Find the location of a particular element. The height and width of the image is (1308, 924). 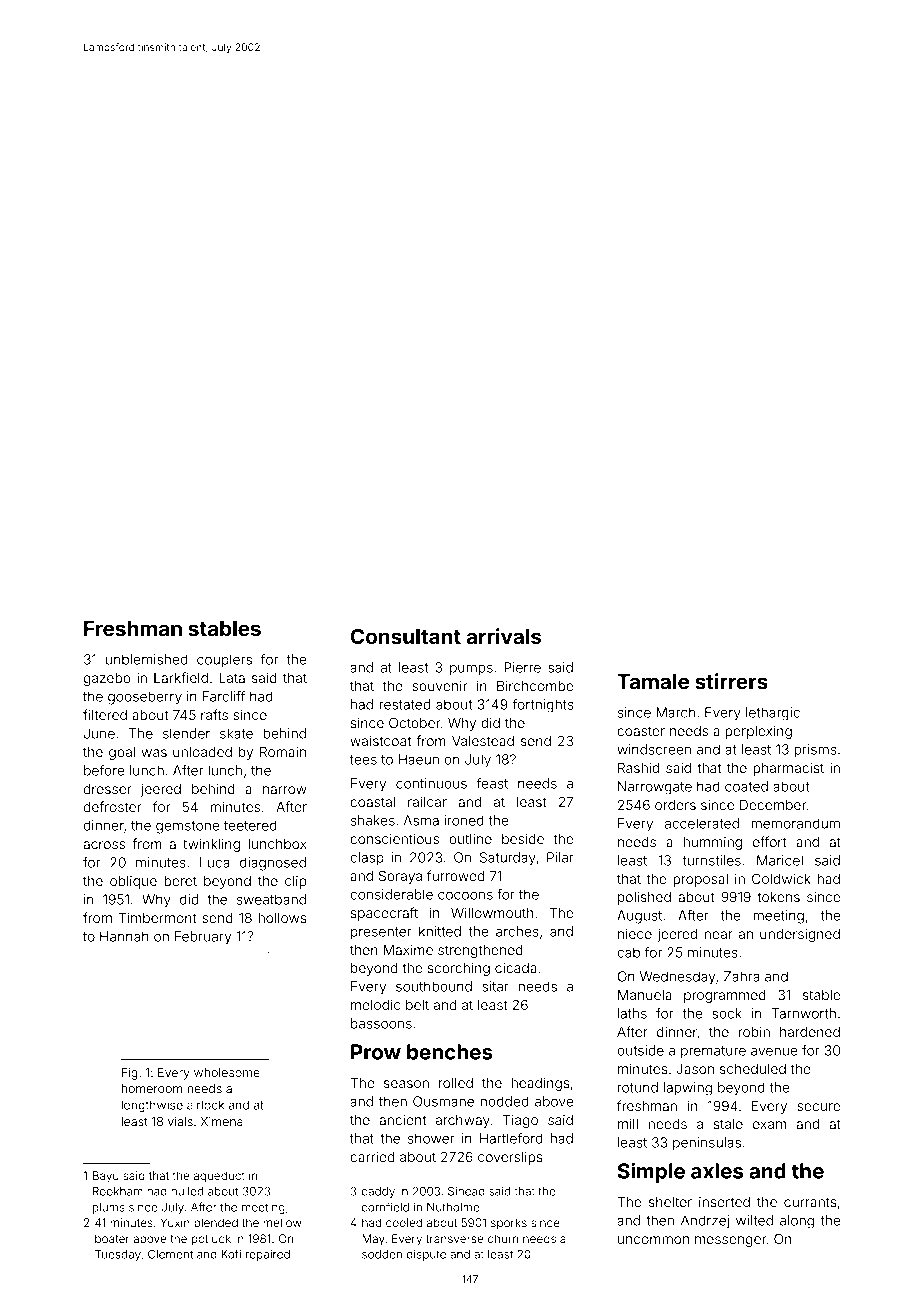

Fig is located at coordinates (130, 1074).
